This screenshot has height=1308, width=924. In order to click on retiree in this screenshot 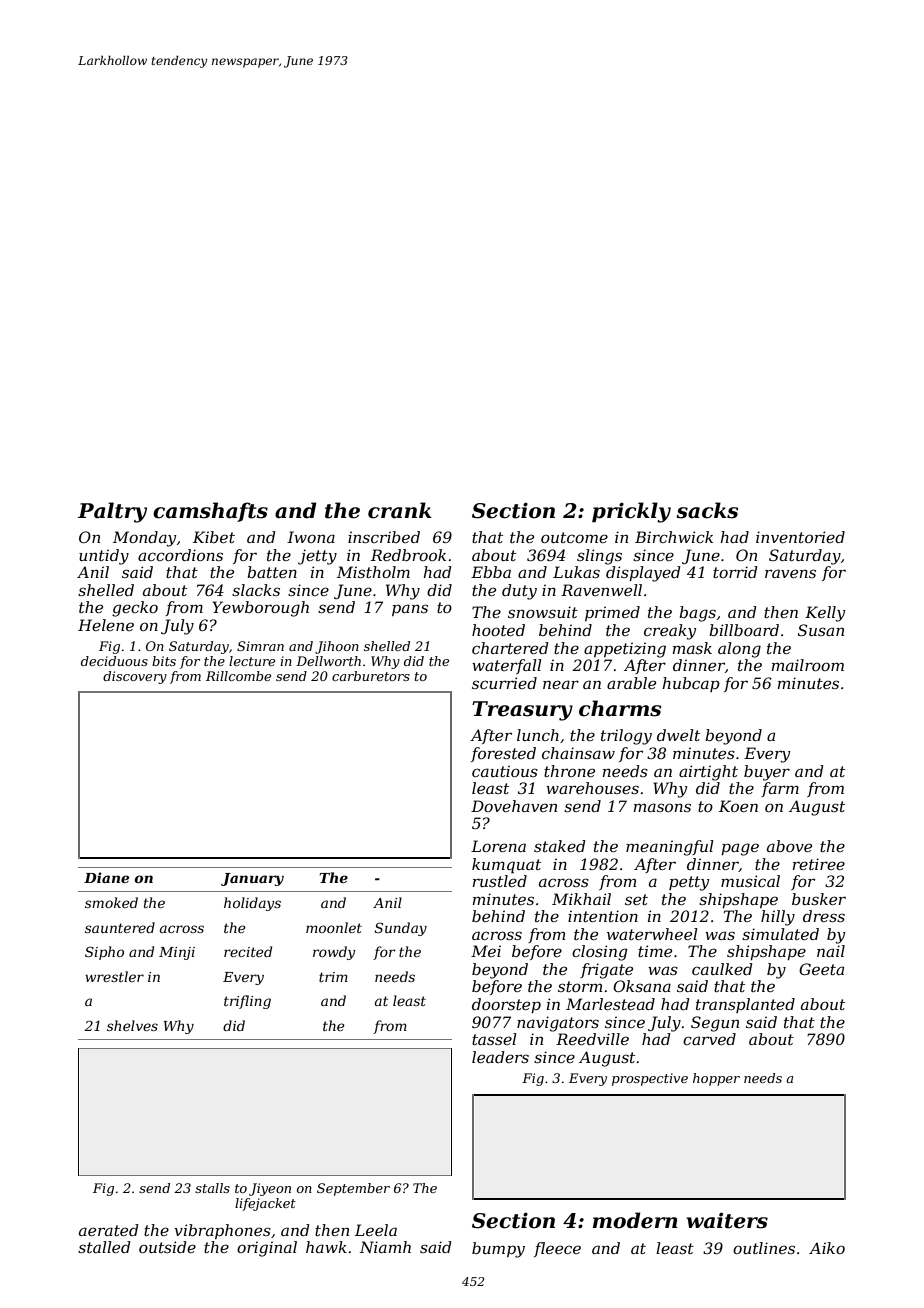, I will do `click(819, 864)`.
